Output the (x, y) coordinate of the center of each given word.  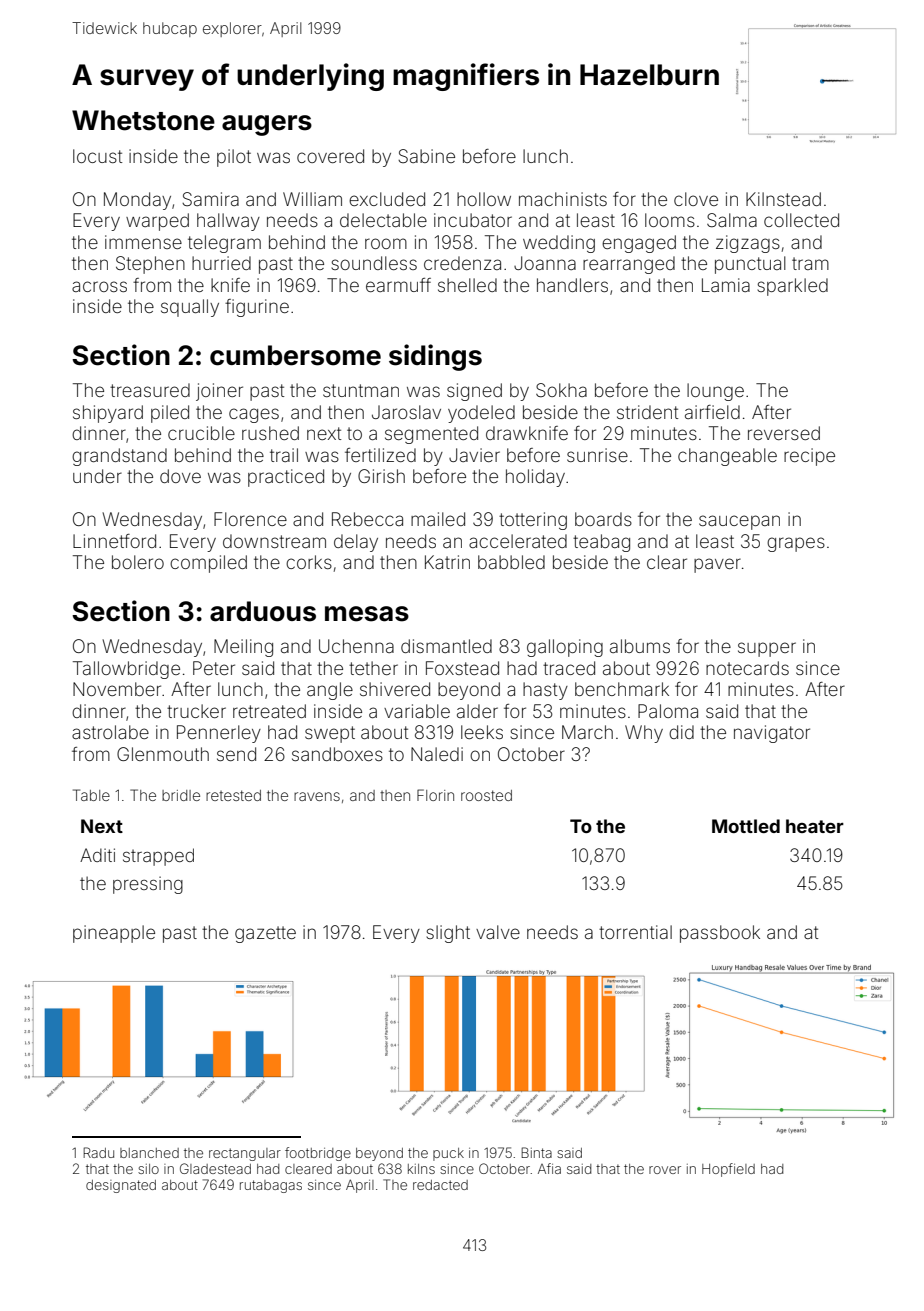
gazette (265, 934)
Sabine (426, 156)
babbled (511, 562)
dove (180, 476)
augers (267, 125)
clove (696, 199)
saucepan (739, 522)
